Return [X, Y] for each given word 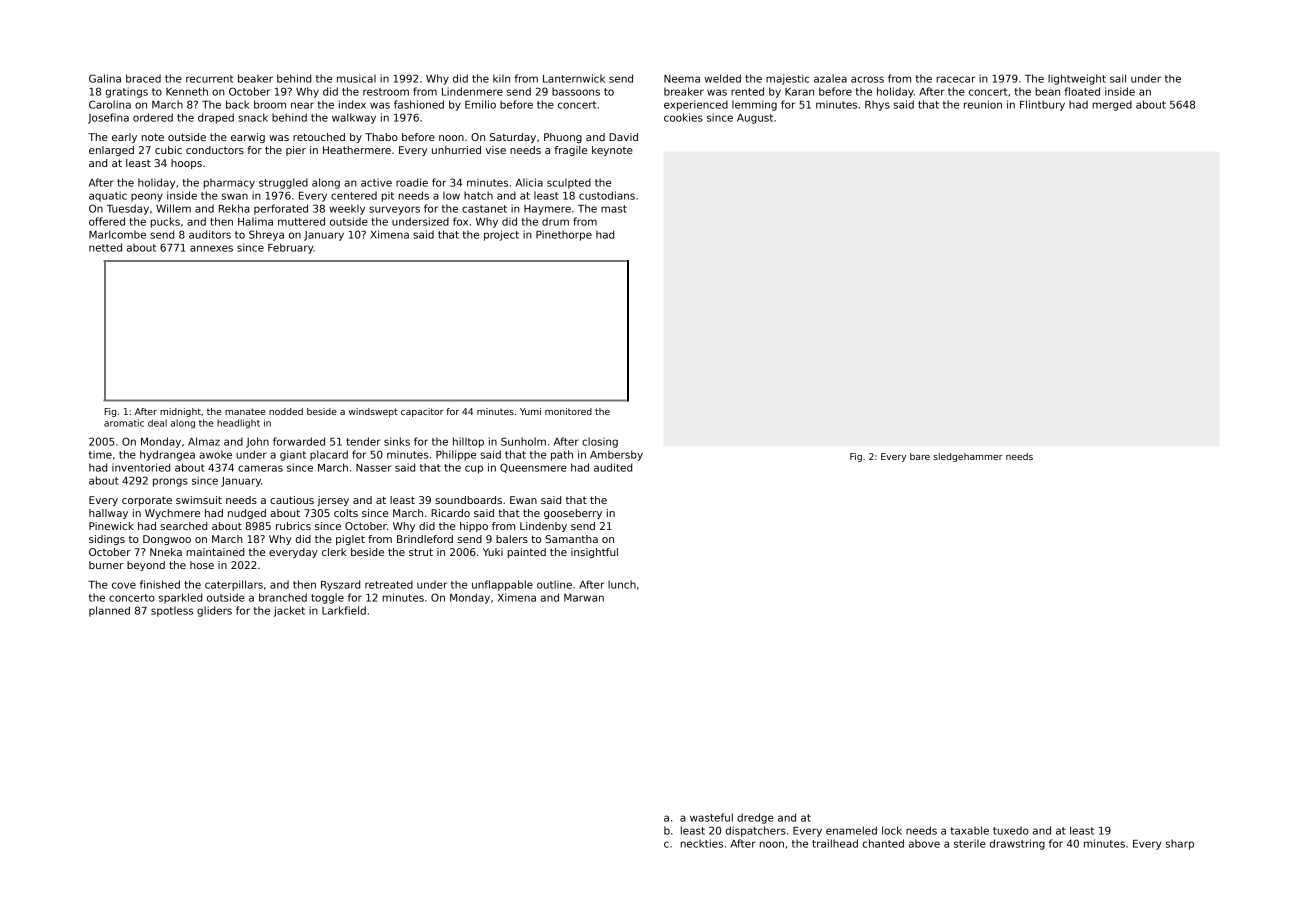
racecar [956, 79]
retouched [319, 137]
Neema [682, 79]
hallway [108, 514]
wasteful [711, 817]
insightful [594, 553]
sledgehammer [968, 457]
